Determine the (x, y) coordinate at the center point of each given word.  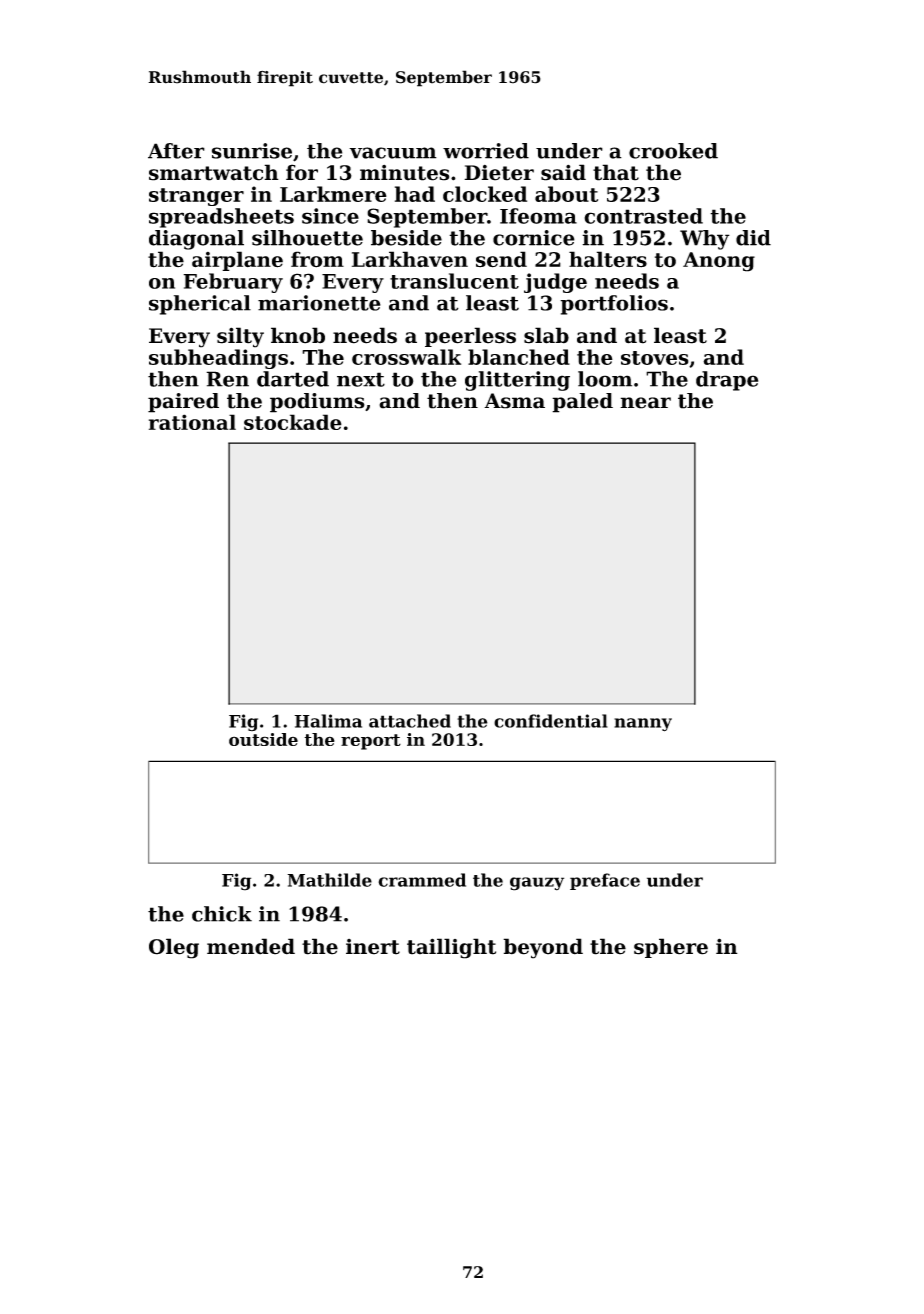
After (176, 151)
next (361, 379)
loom (605, 379)
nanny (643, 725)
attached (410, 721)
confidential (551, 721)
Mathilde (329, 880)
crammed (422, 880)
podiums (317, 403)
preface (605, 881)
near (645, 403)
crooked (673, 151)
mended (251, 946)
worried (486, 151)
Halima (328, 721)
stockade (293, 422)
